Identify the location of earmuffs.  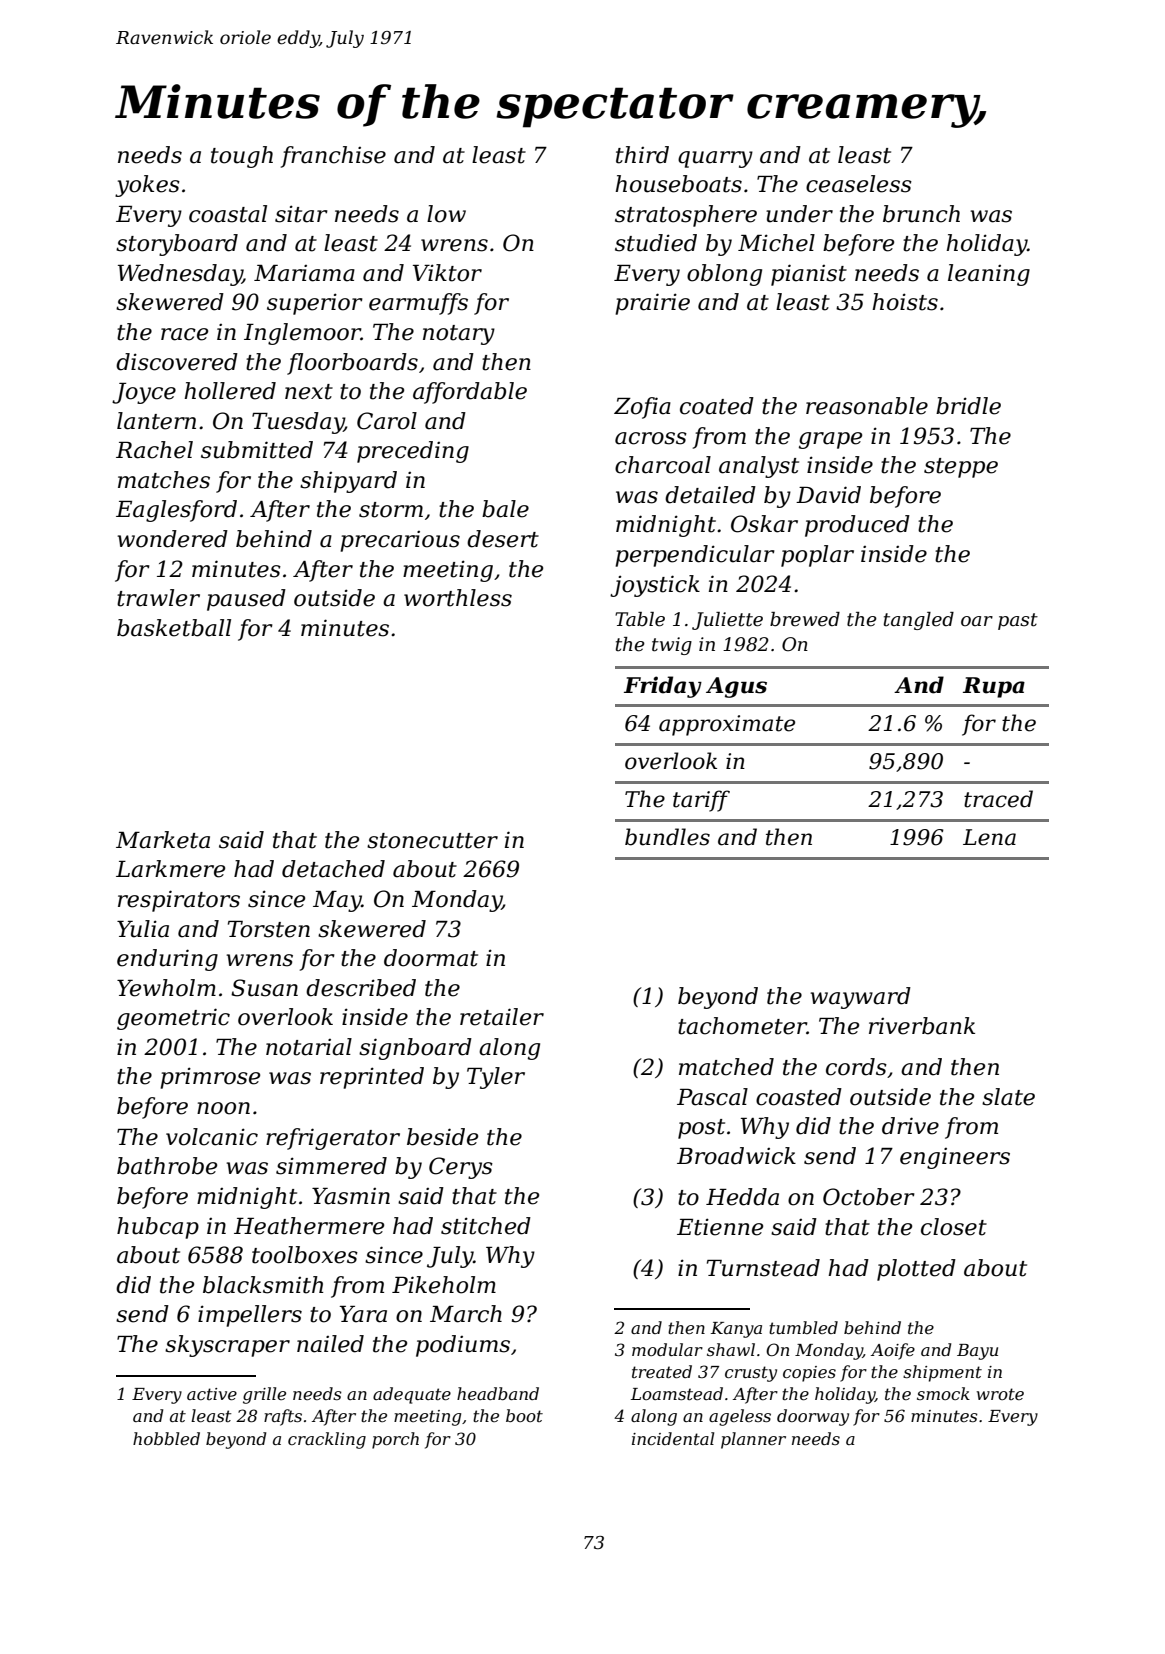
(418, 304).
